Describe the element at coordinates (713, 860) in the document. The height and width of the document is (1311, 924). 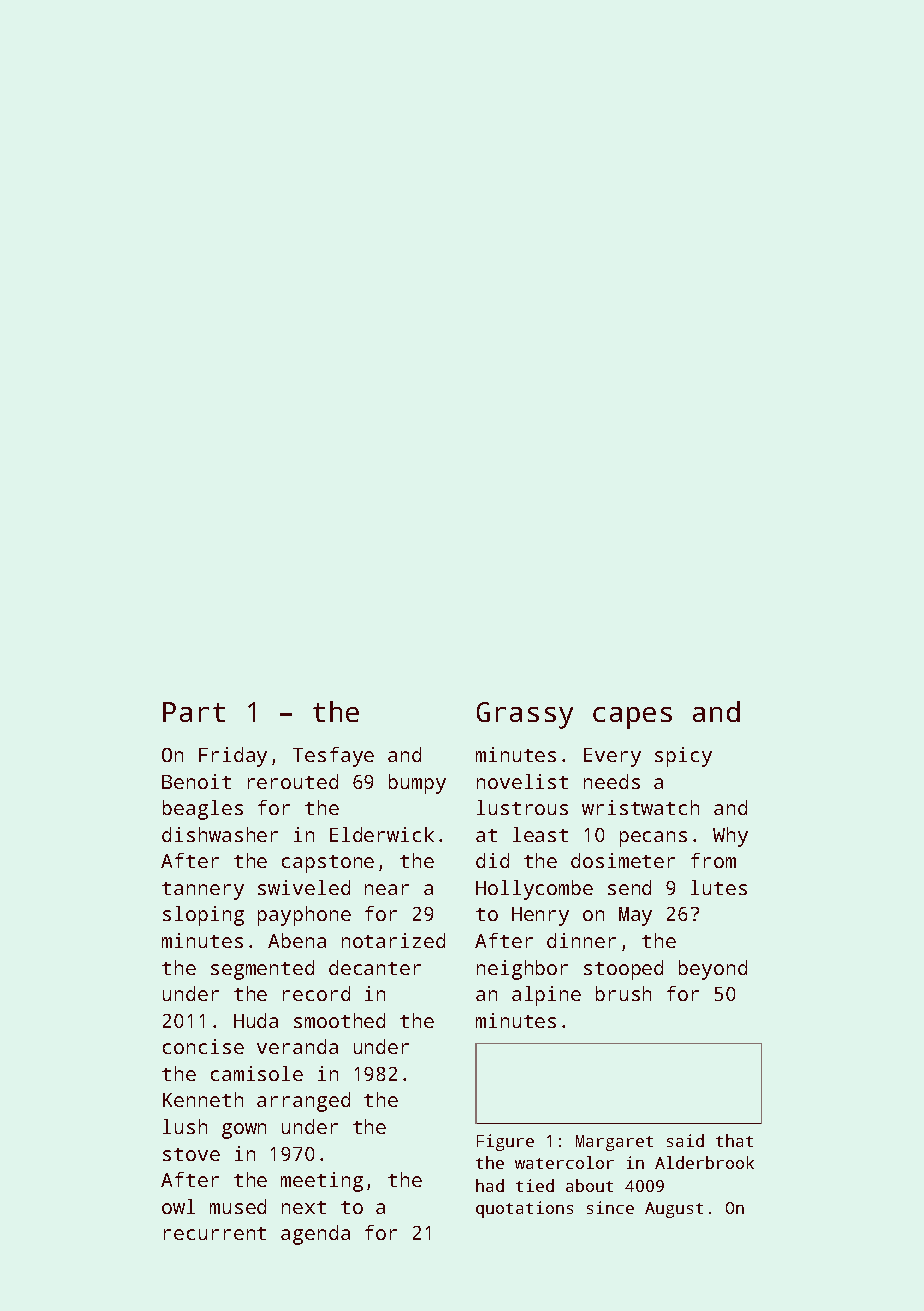
I see `from` at that location.
